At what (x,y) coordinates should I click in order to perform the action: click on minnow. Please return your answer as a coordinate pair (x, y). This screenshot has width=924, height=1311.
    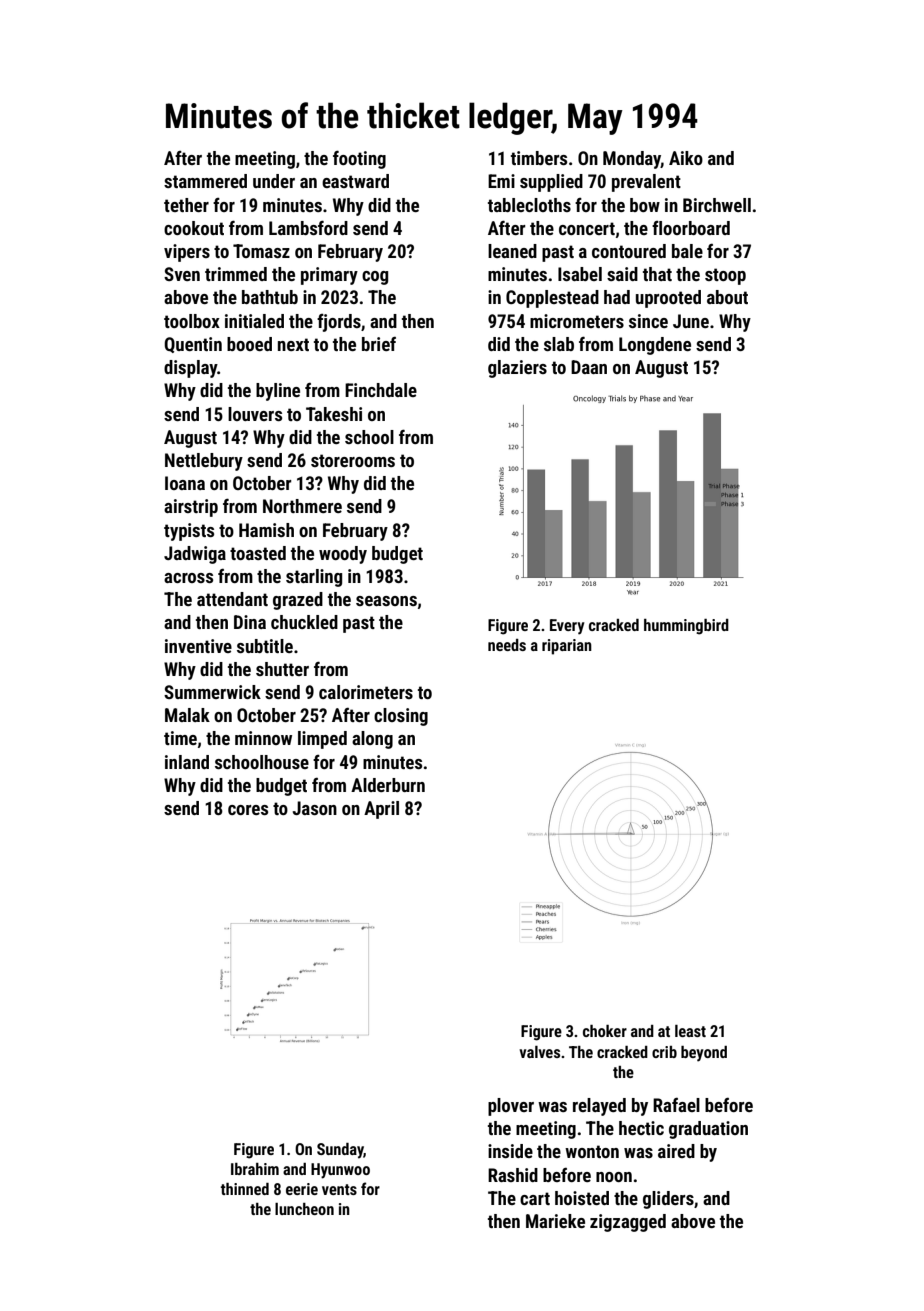
    Looking at the image, I should click on (263, 738).
